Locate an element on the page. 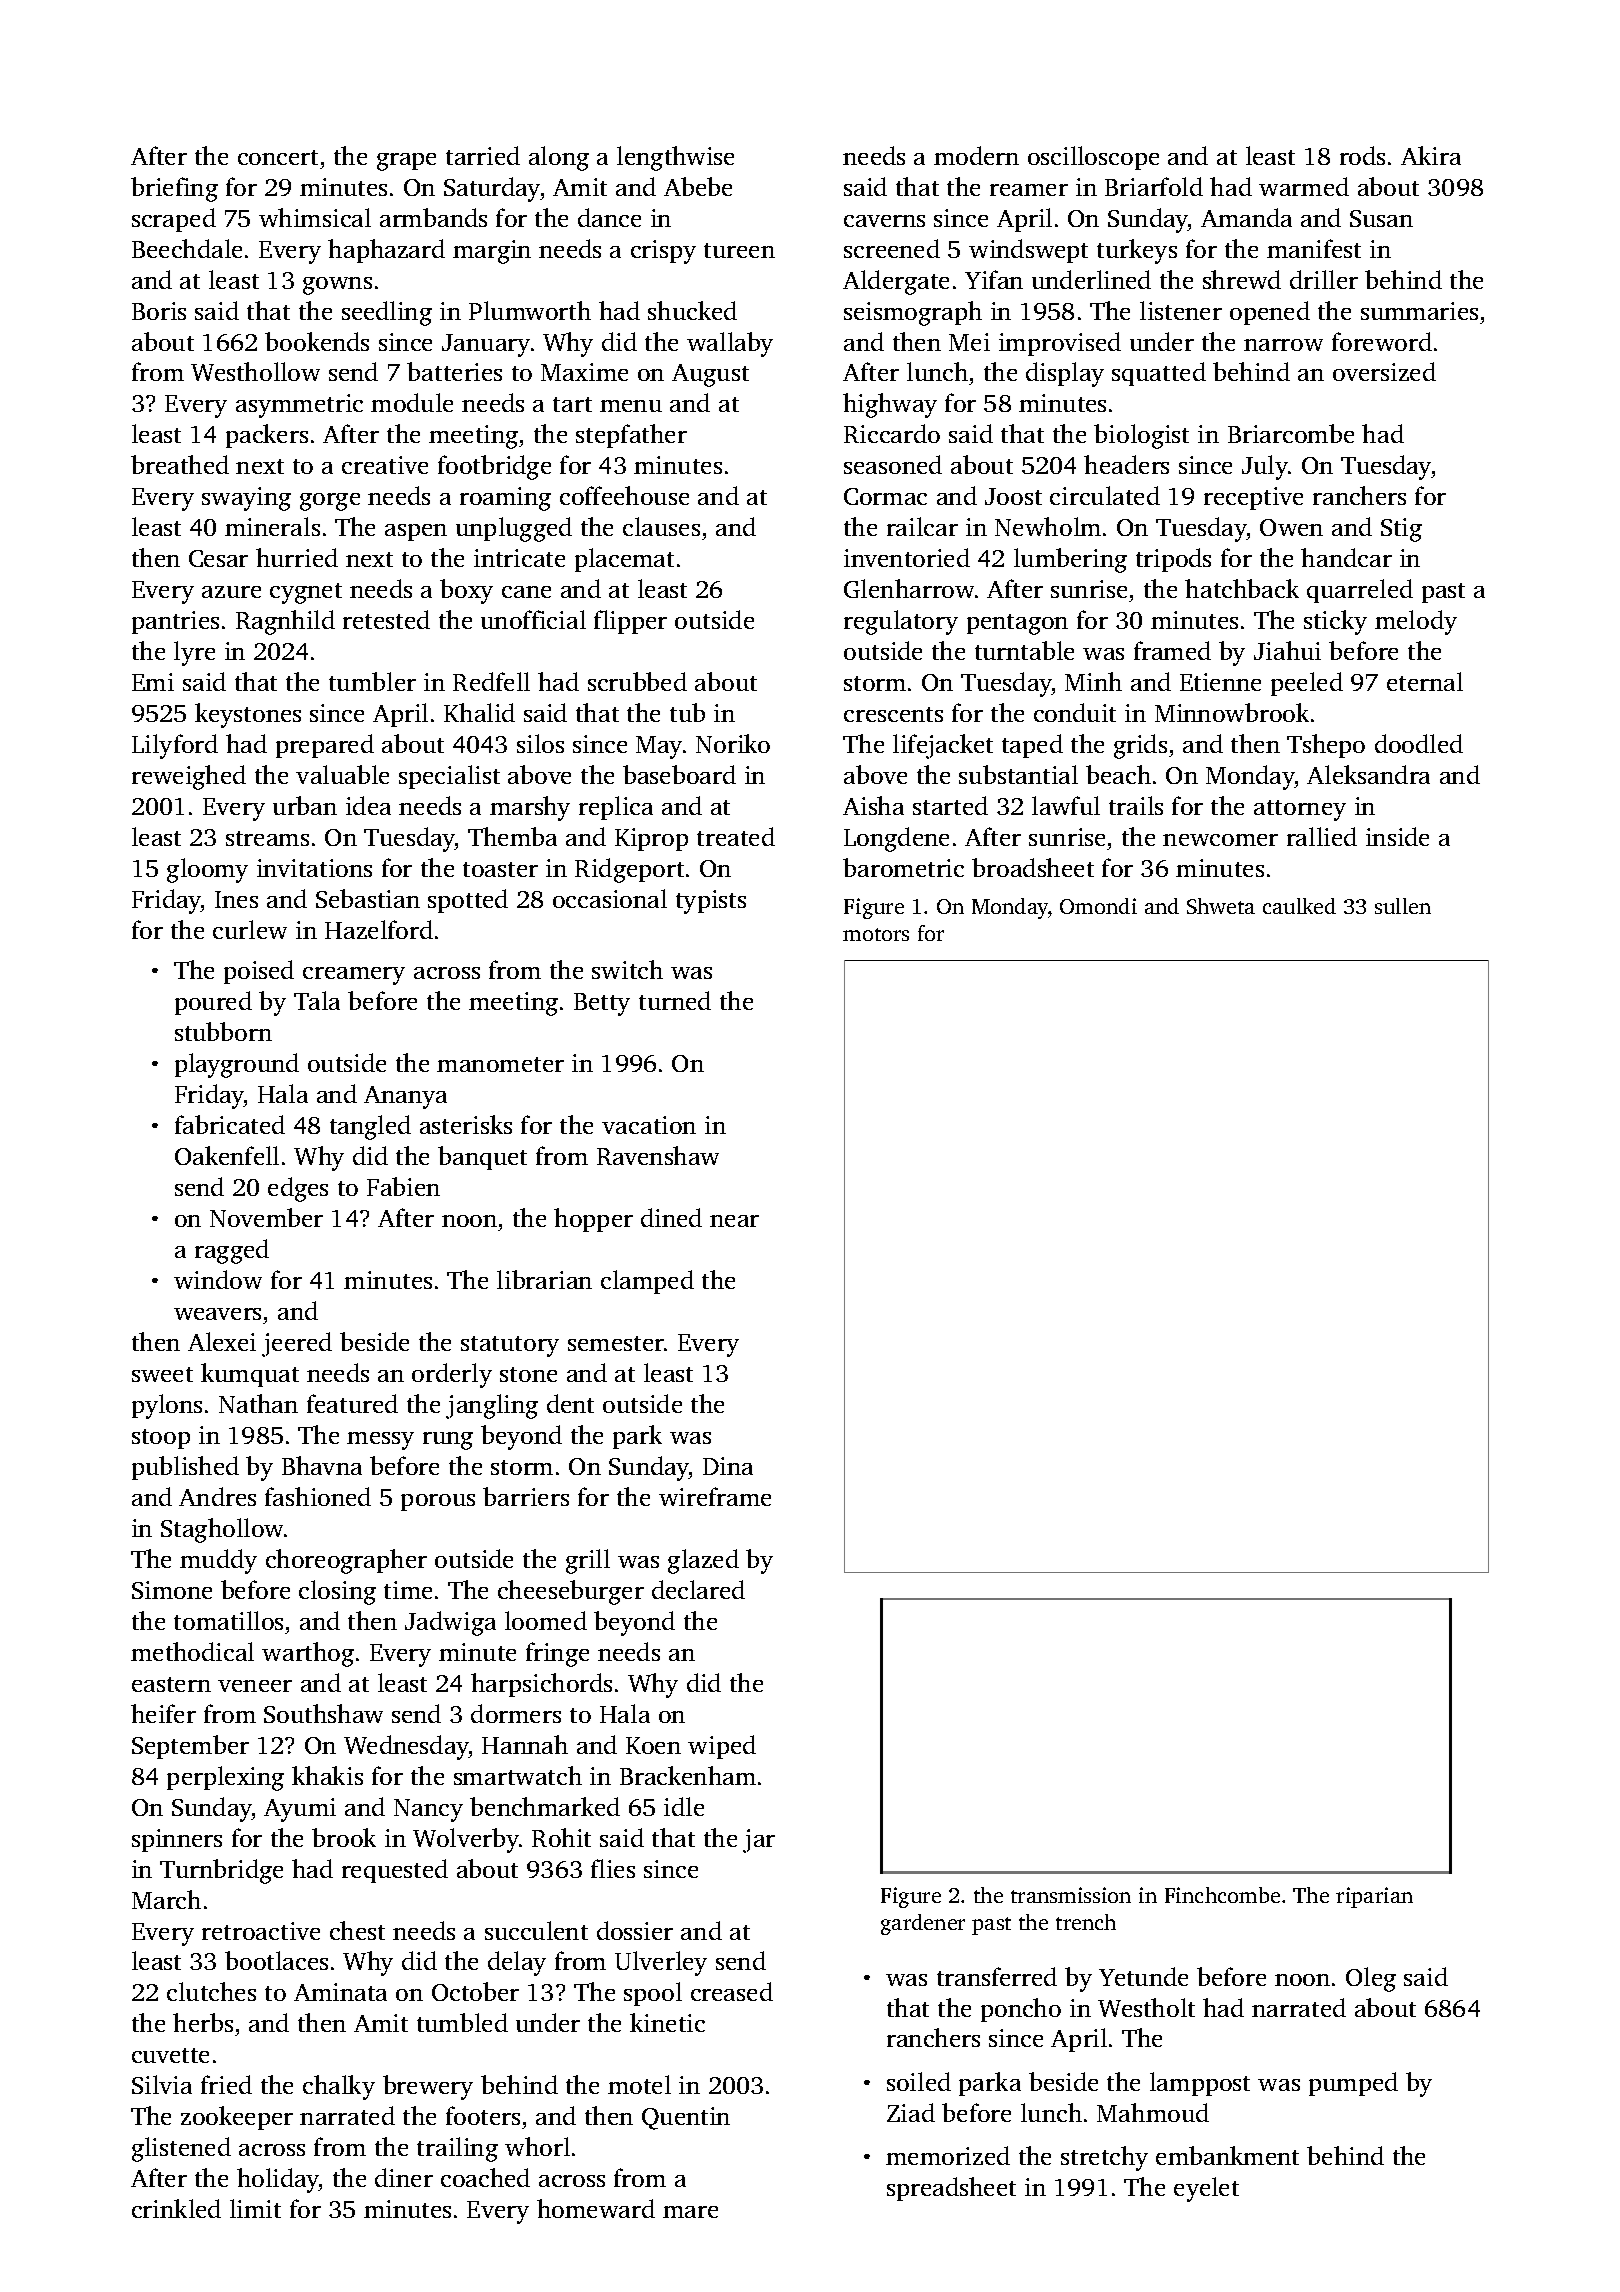 The height and width of the page is (2292, 1620). retroactive is located at coordinates (261, 1931).
